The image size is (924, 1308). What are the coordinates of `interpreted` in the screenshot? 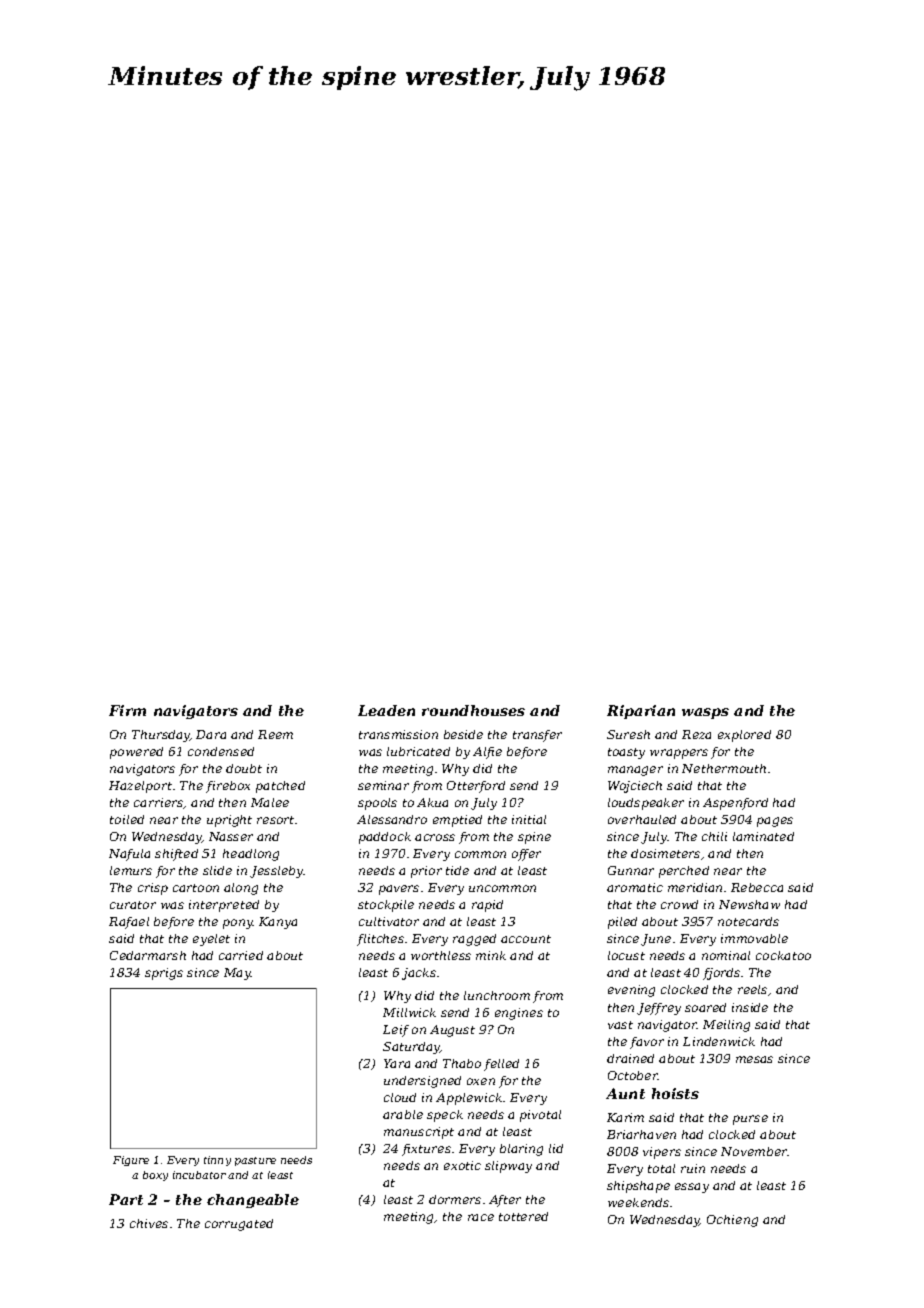 It's located at (224, 906).
